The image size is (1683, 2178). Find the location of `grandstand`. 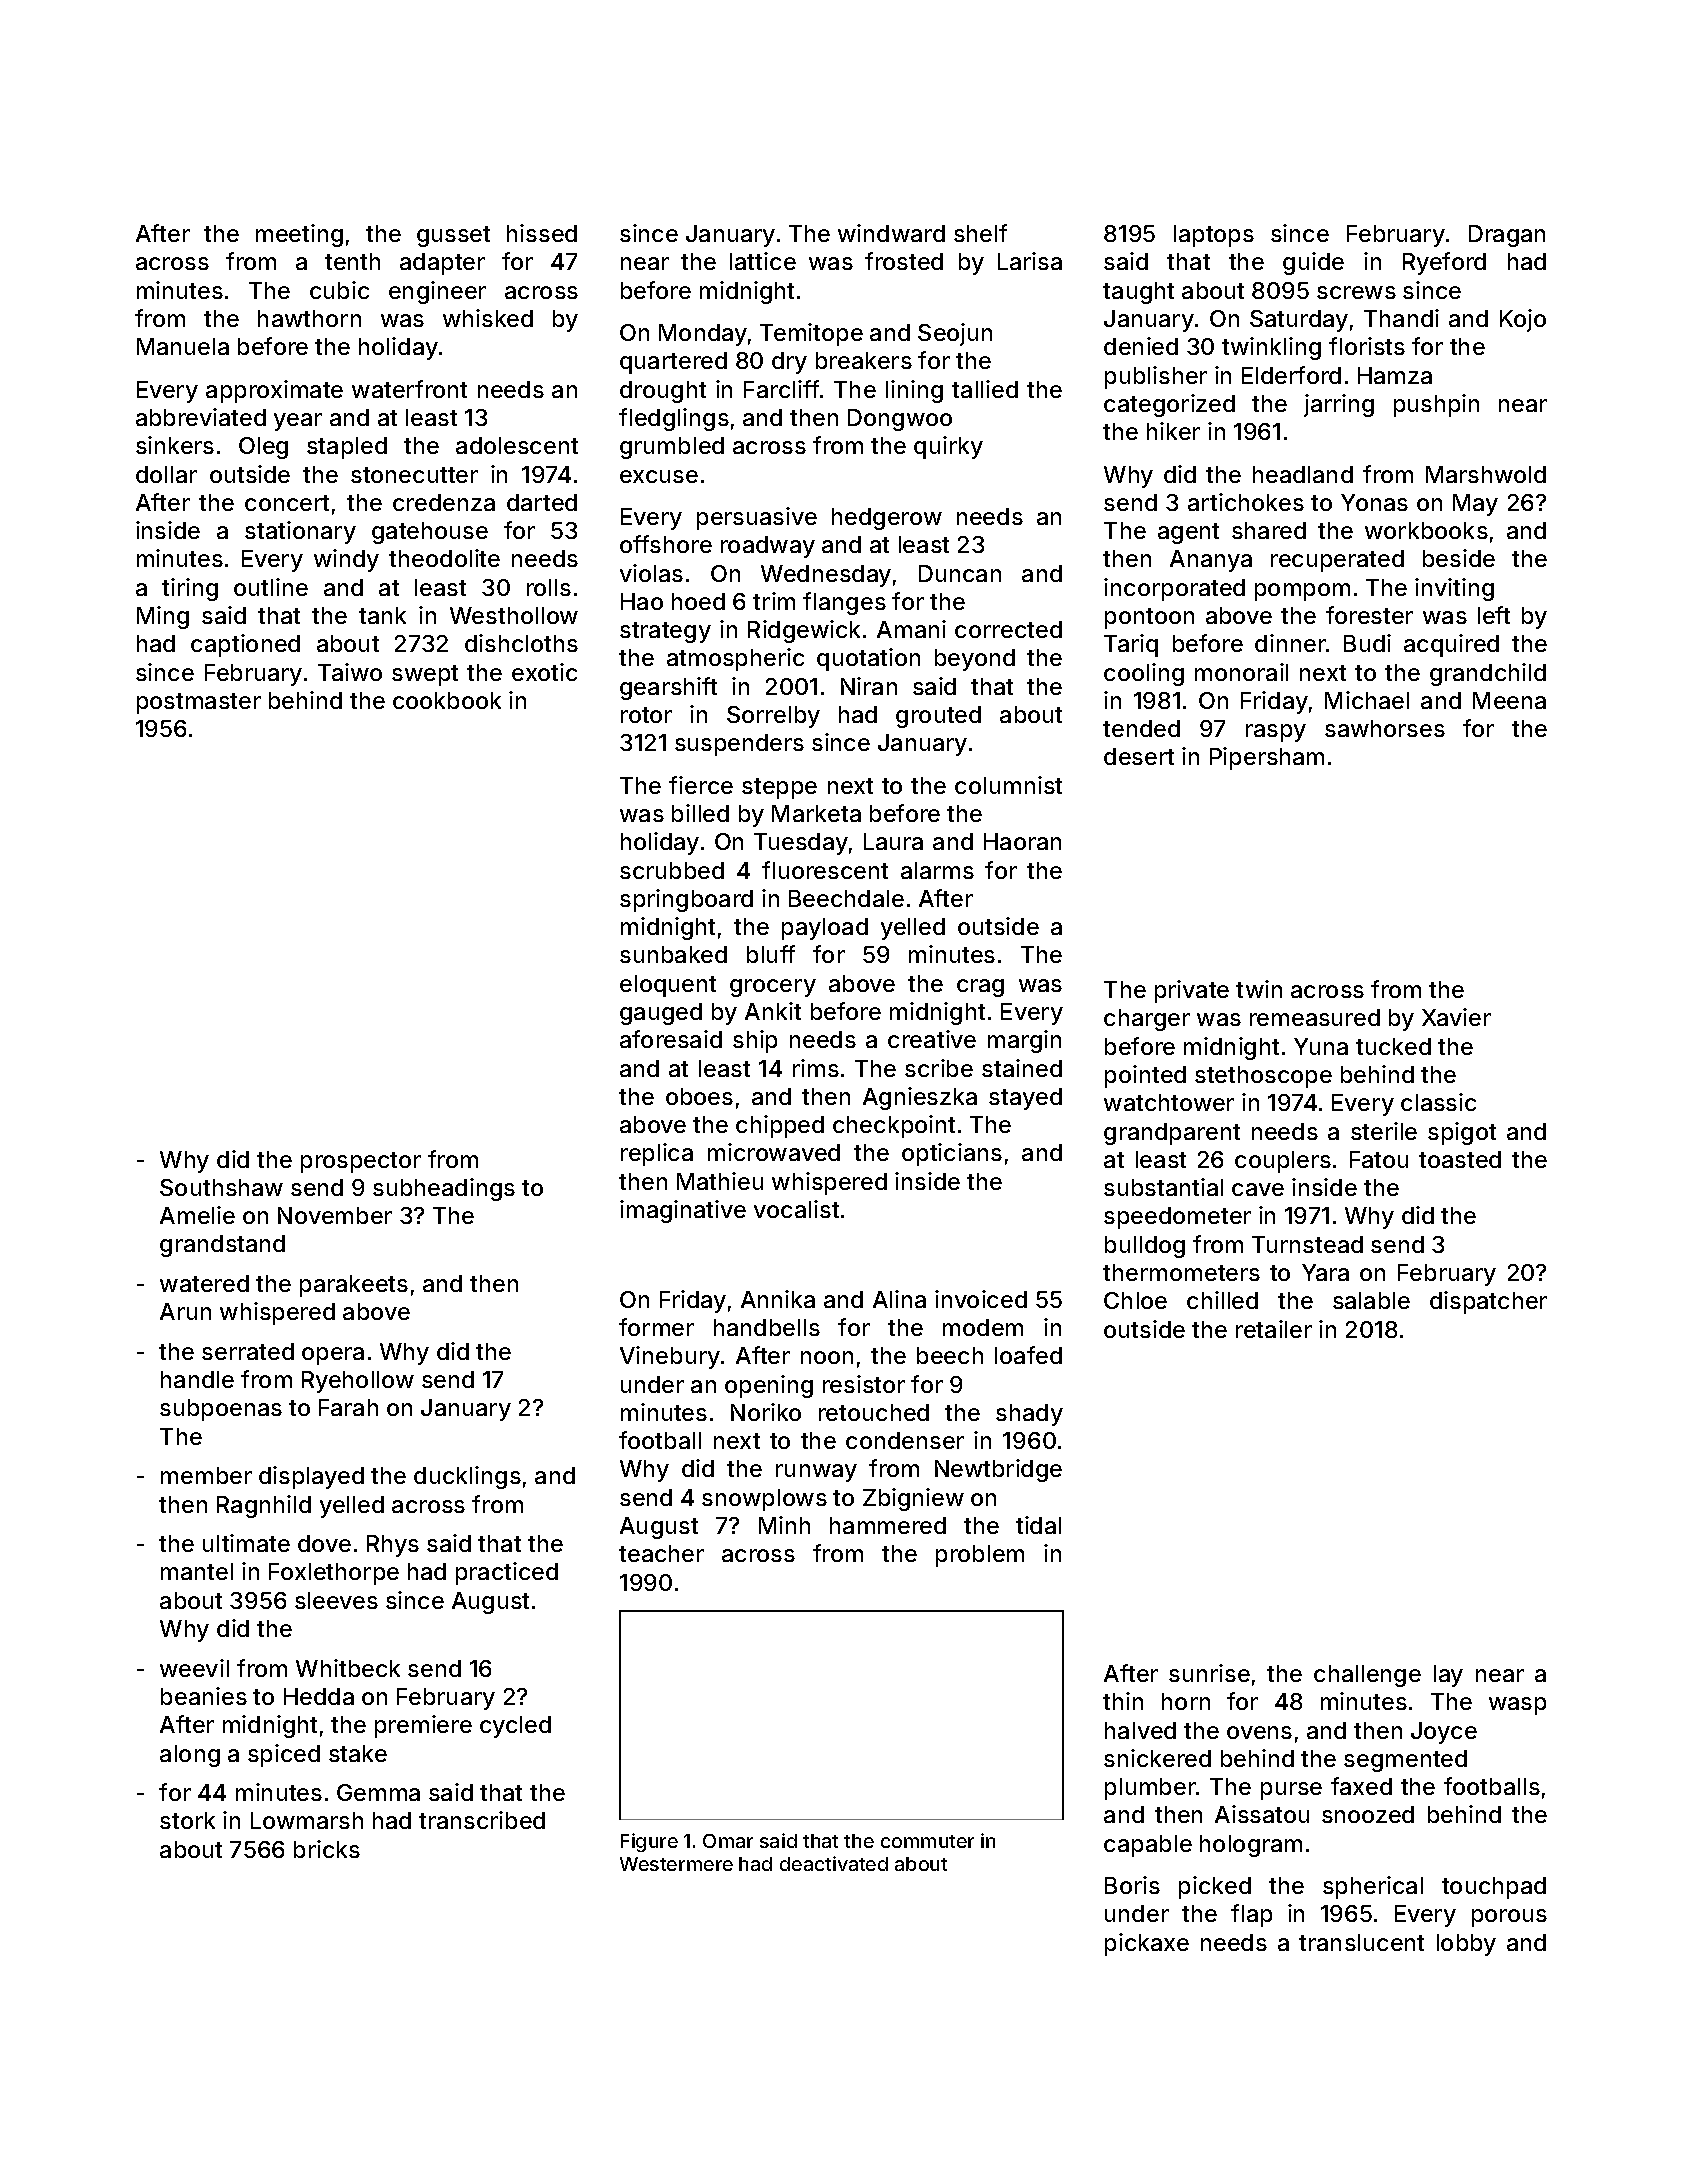

grandstand is located at coordinates (222, 1246).
